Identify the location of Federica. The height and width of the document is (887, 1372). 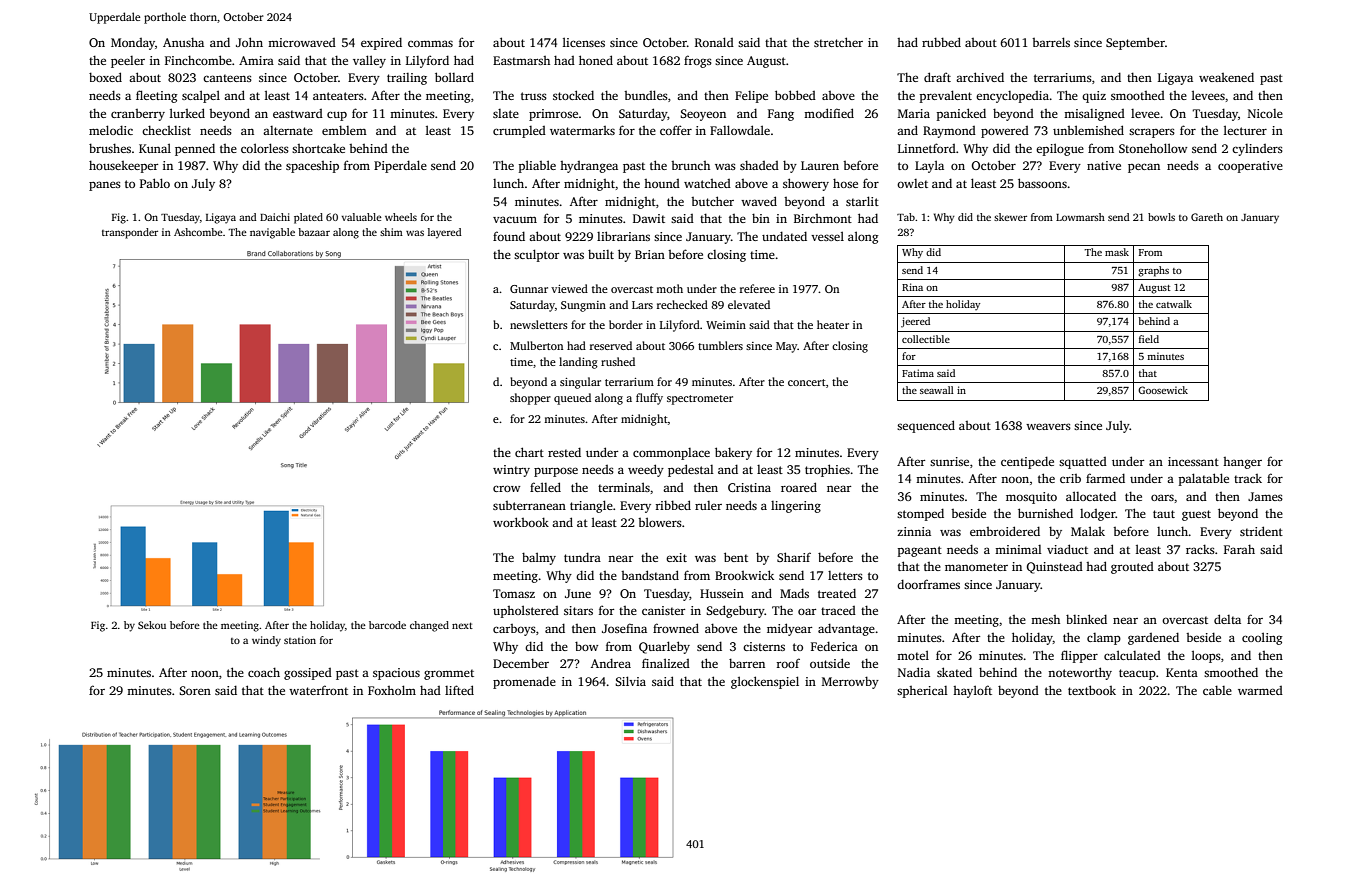
(834, 646).
